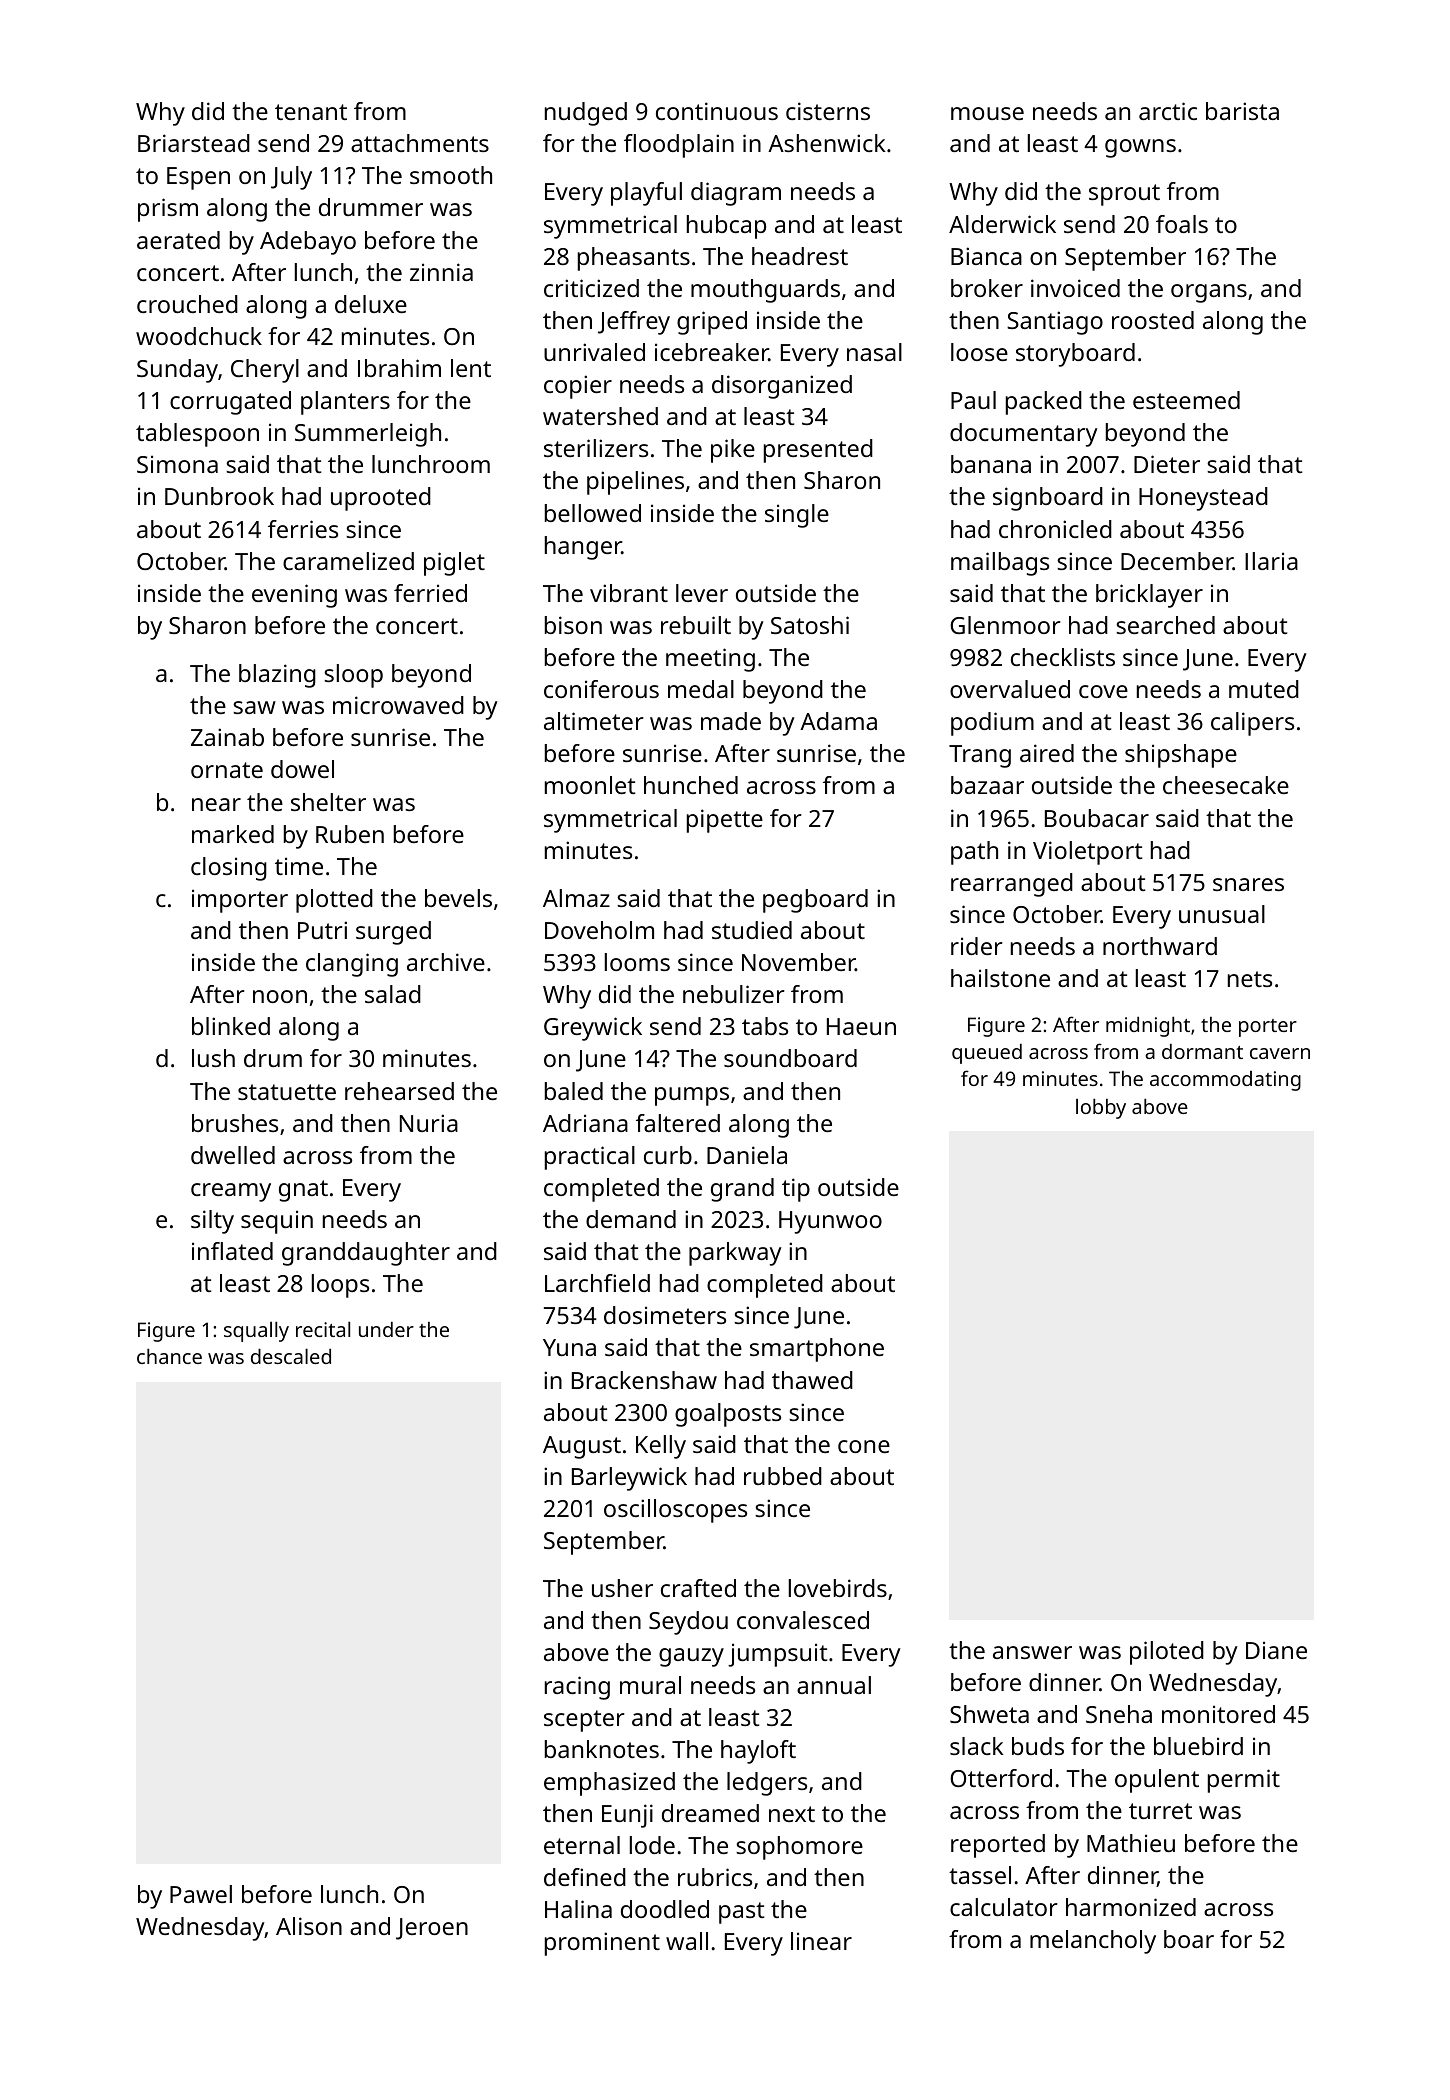 The image size is (1450, 2100). I want to click on parkway, so click(735, 1254).
